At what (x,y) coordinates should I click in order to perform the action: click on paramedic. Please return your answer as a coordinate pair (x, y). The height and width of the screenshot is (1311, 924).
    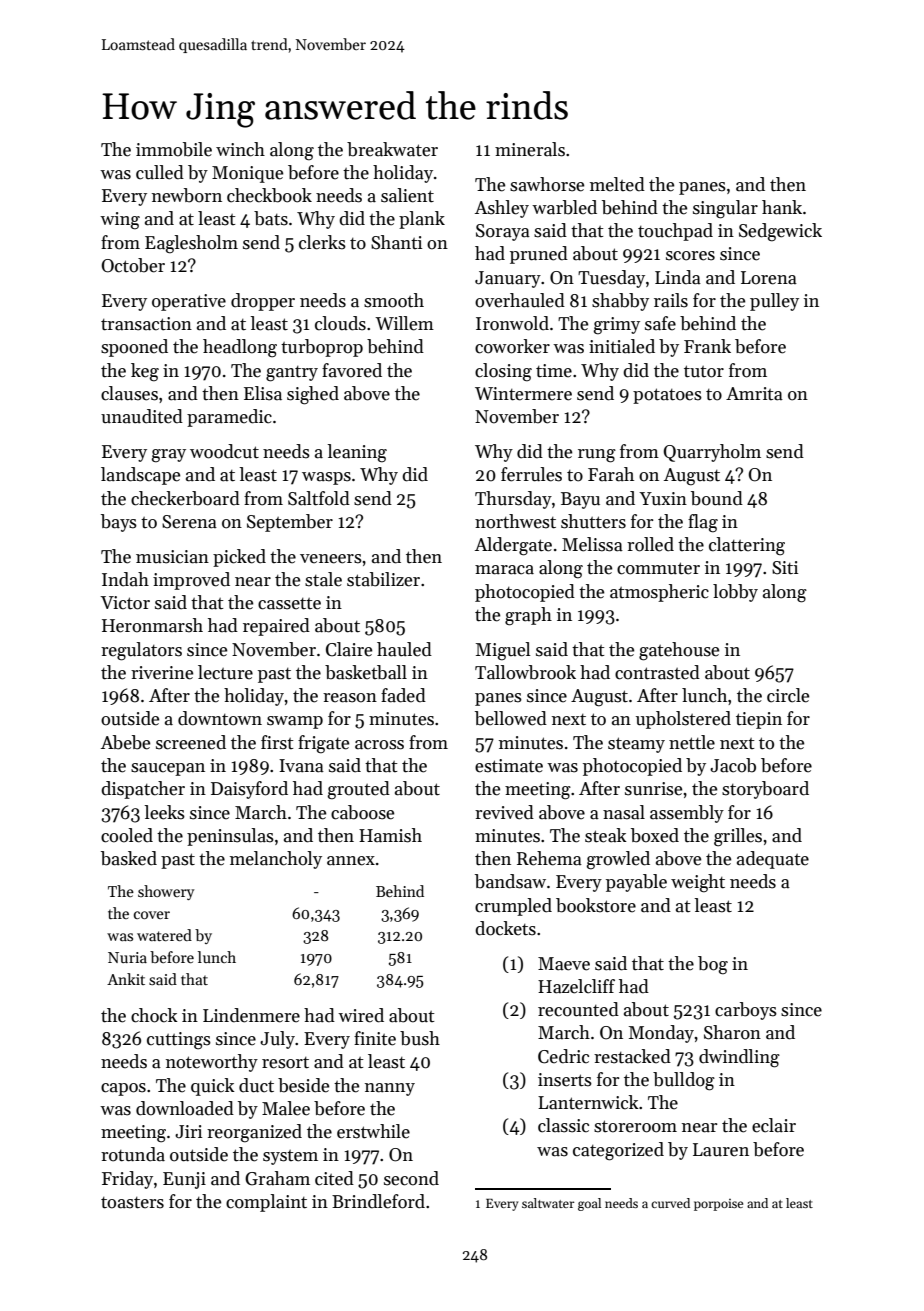
    Looking at the image, I should click on (229, 418).
